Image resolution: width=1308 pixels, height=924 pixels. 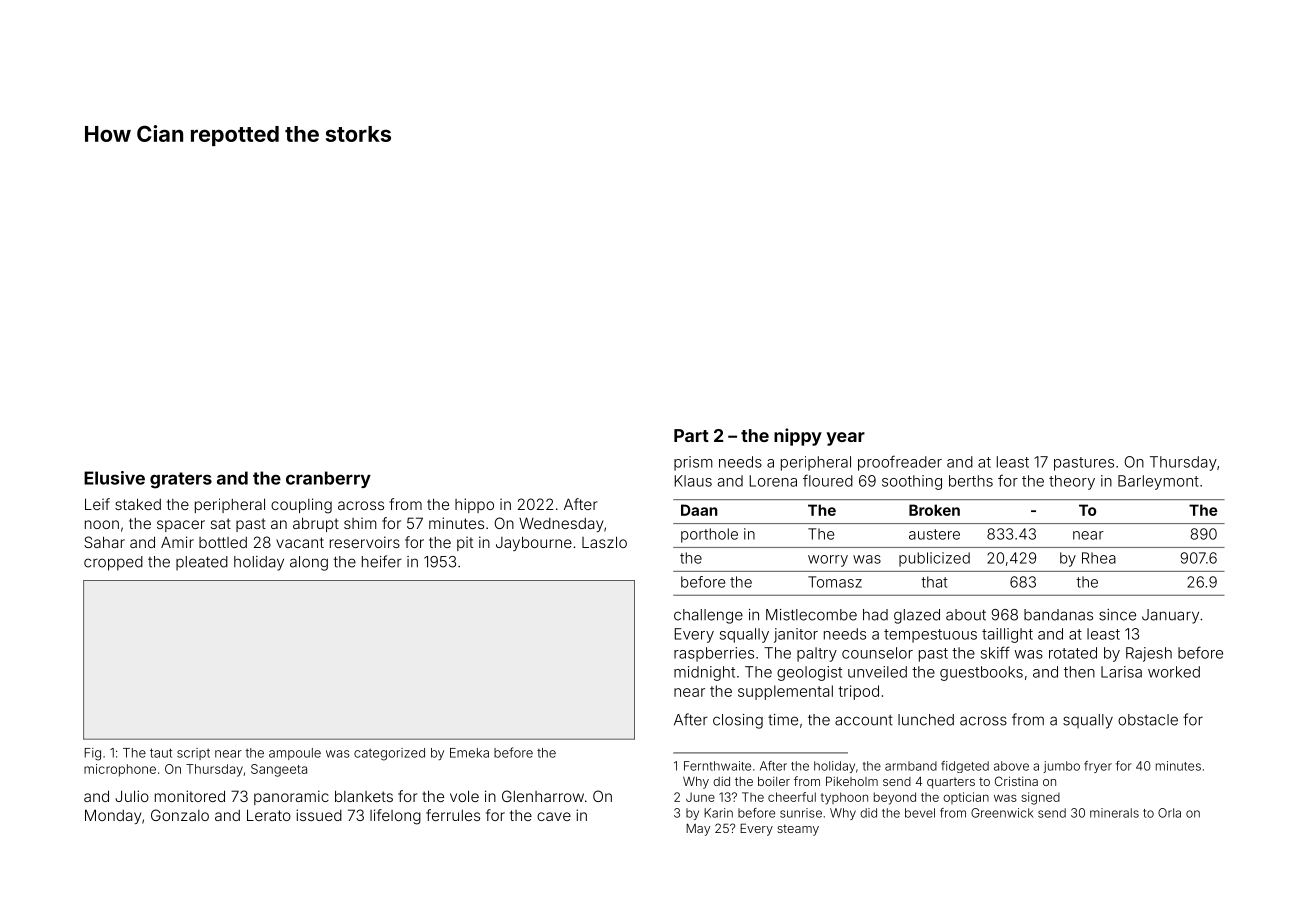 What do you see at coordinates (269, 815) in the image?
I see `Lerato` at bounding box center [269, 815].
